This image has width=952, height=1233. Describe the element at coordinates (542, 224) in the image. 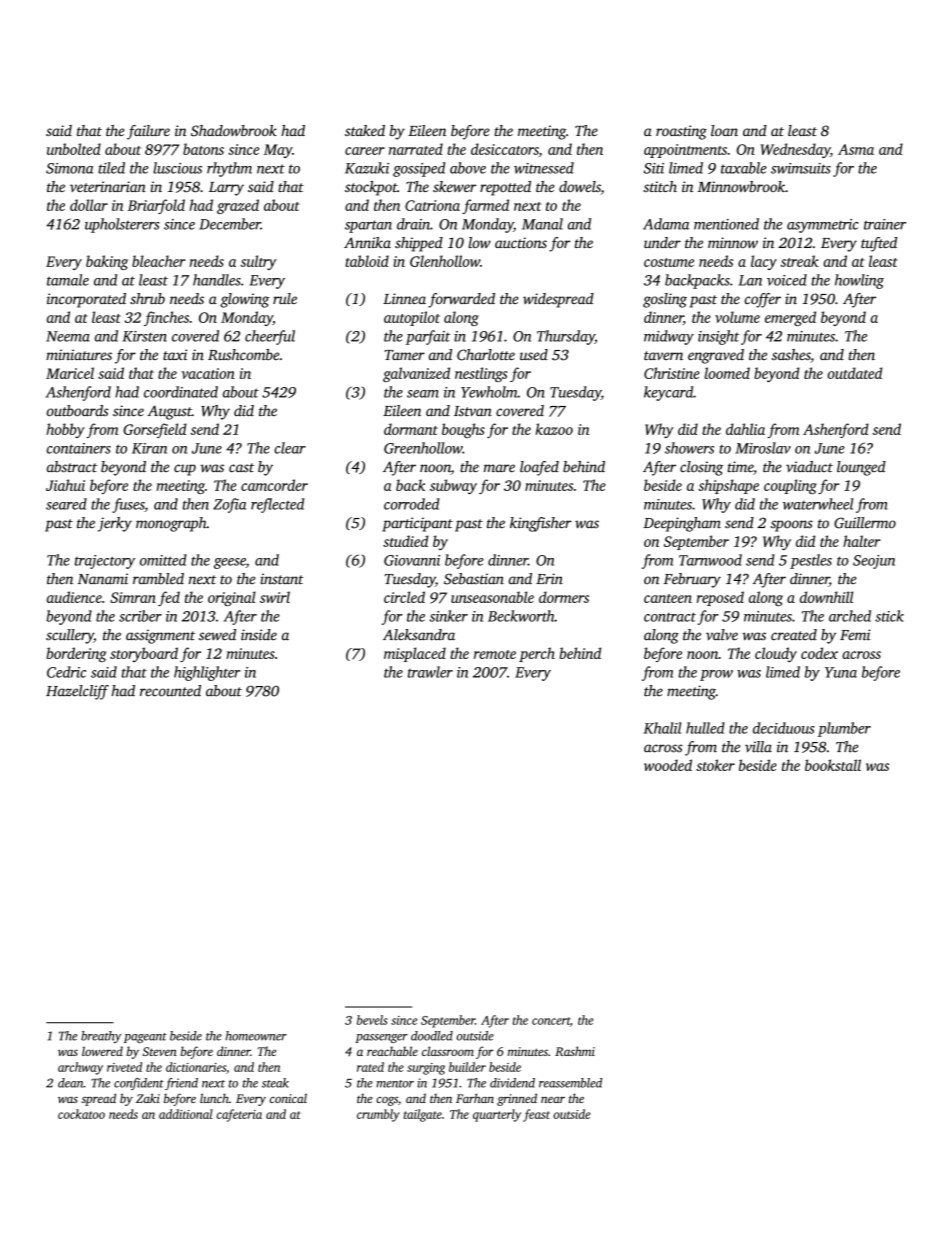

I see `Manal` at that location.
